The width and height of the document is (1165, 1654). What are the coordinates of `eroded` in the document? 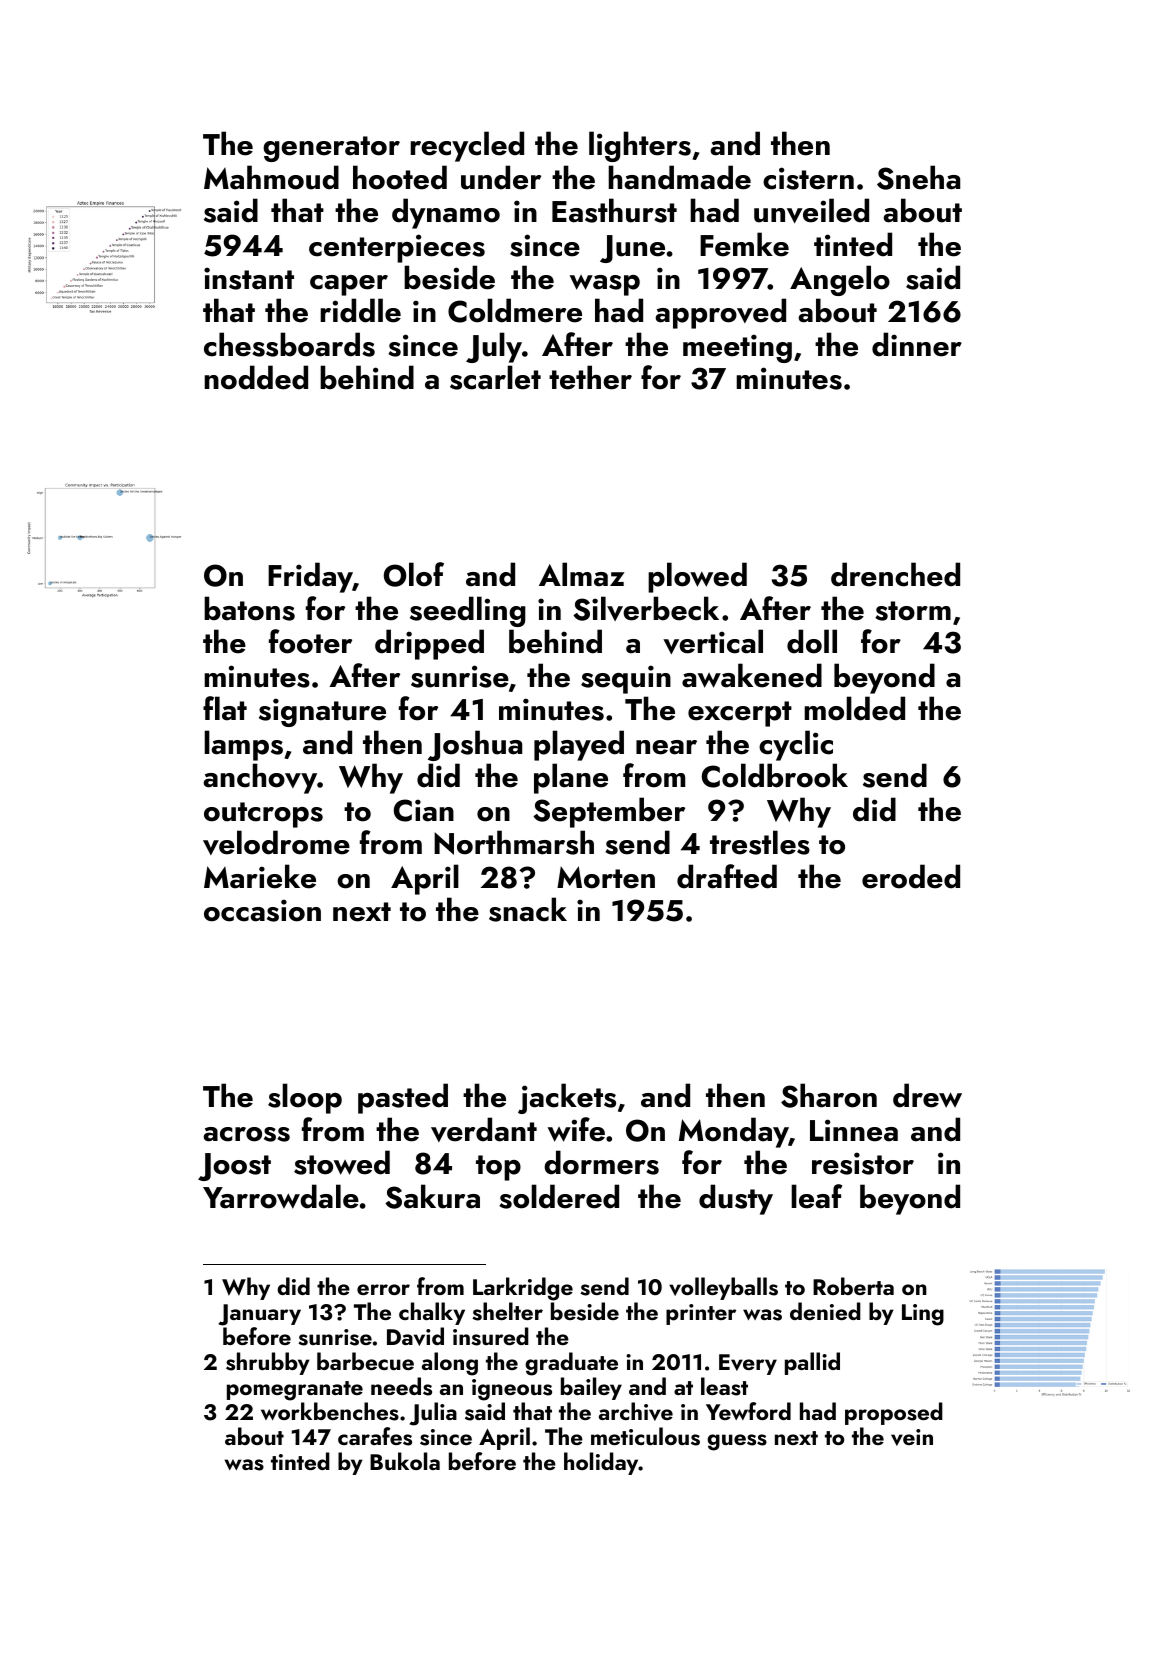 It's located at (911, 876).
